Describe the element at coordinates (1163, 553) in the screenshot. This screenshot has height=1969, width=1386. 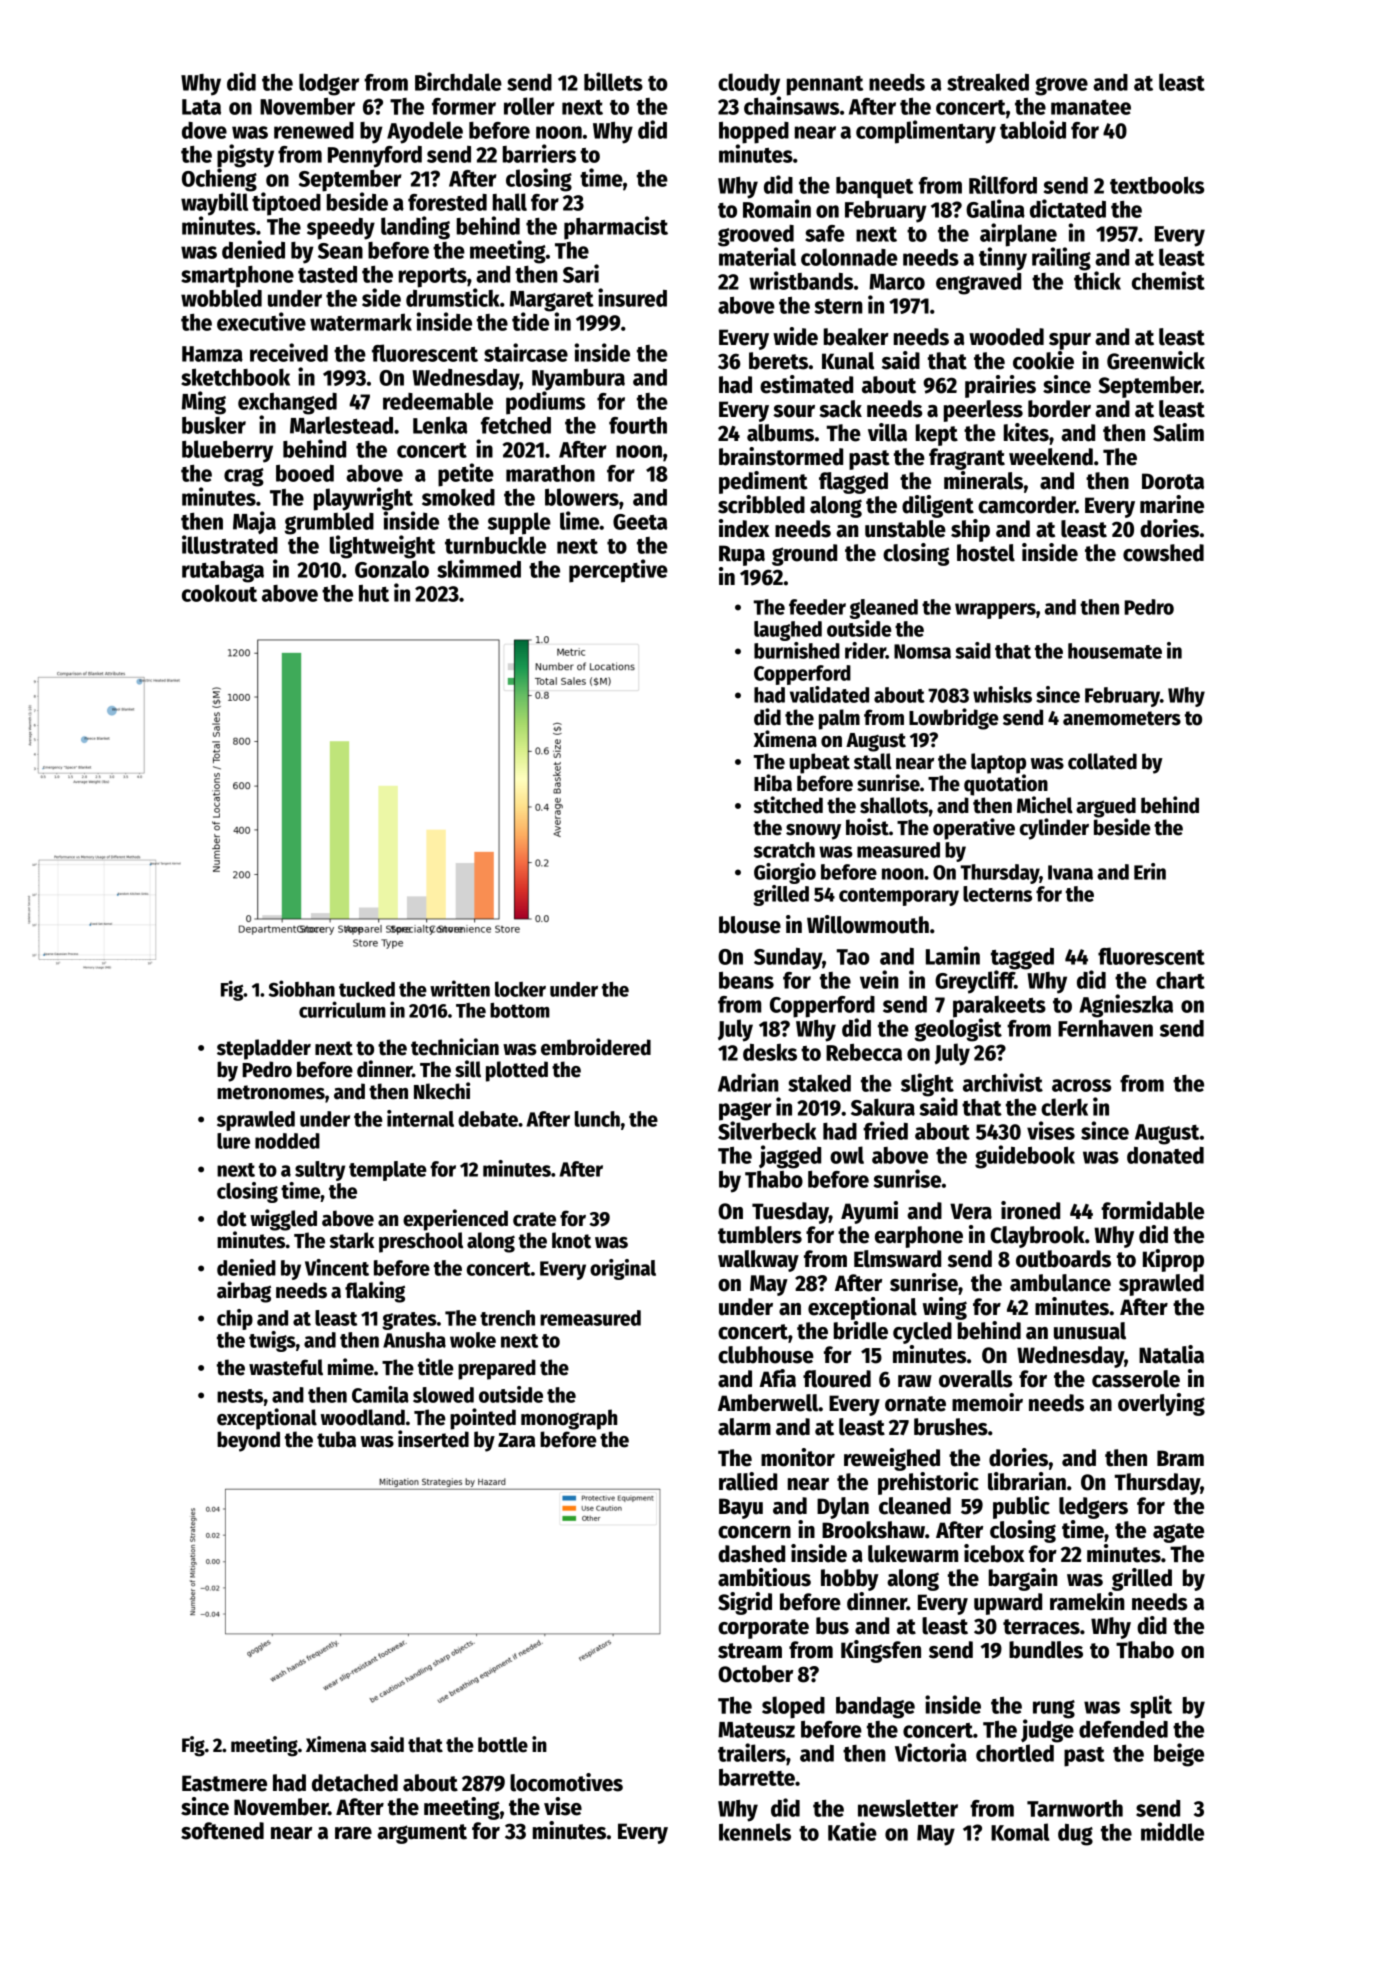
I see `cowshed` at that location.
